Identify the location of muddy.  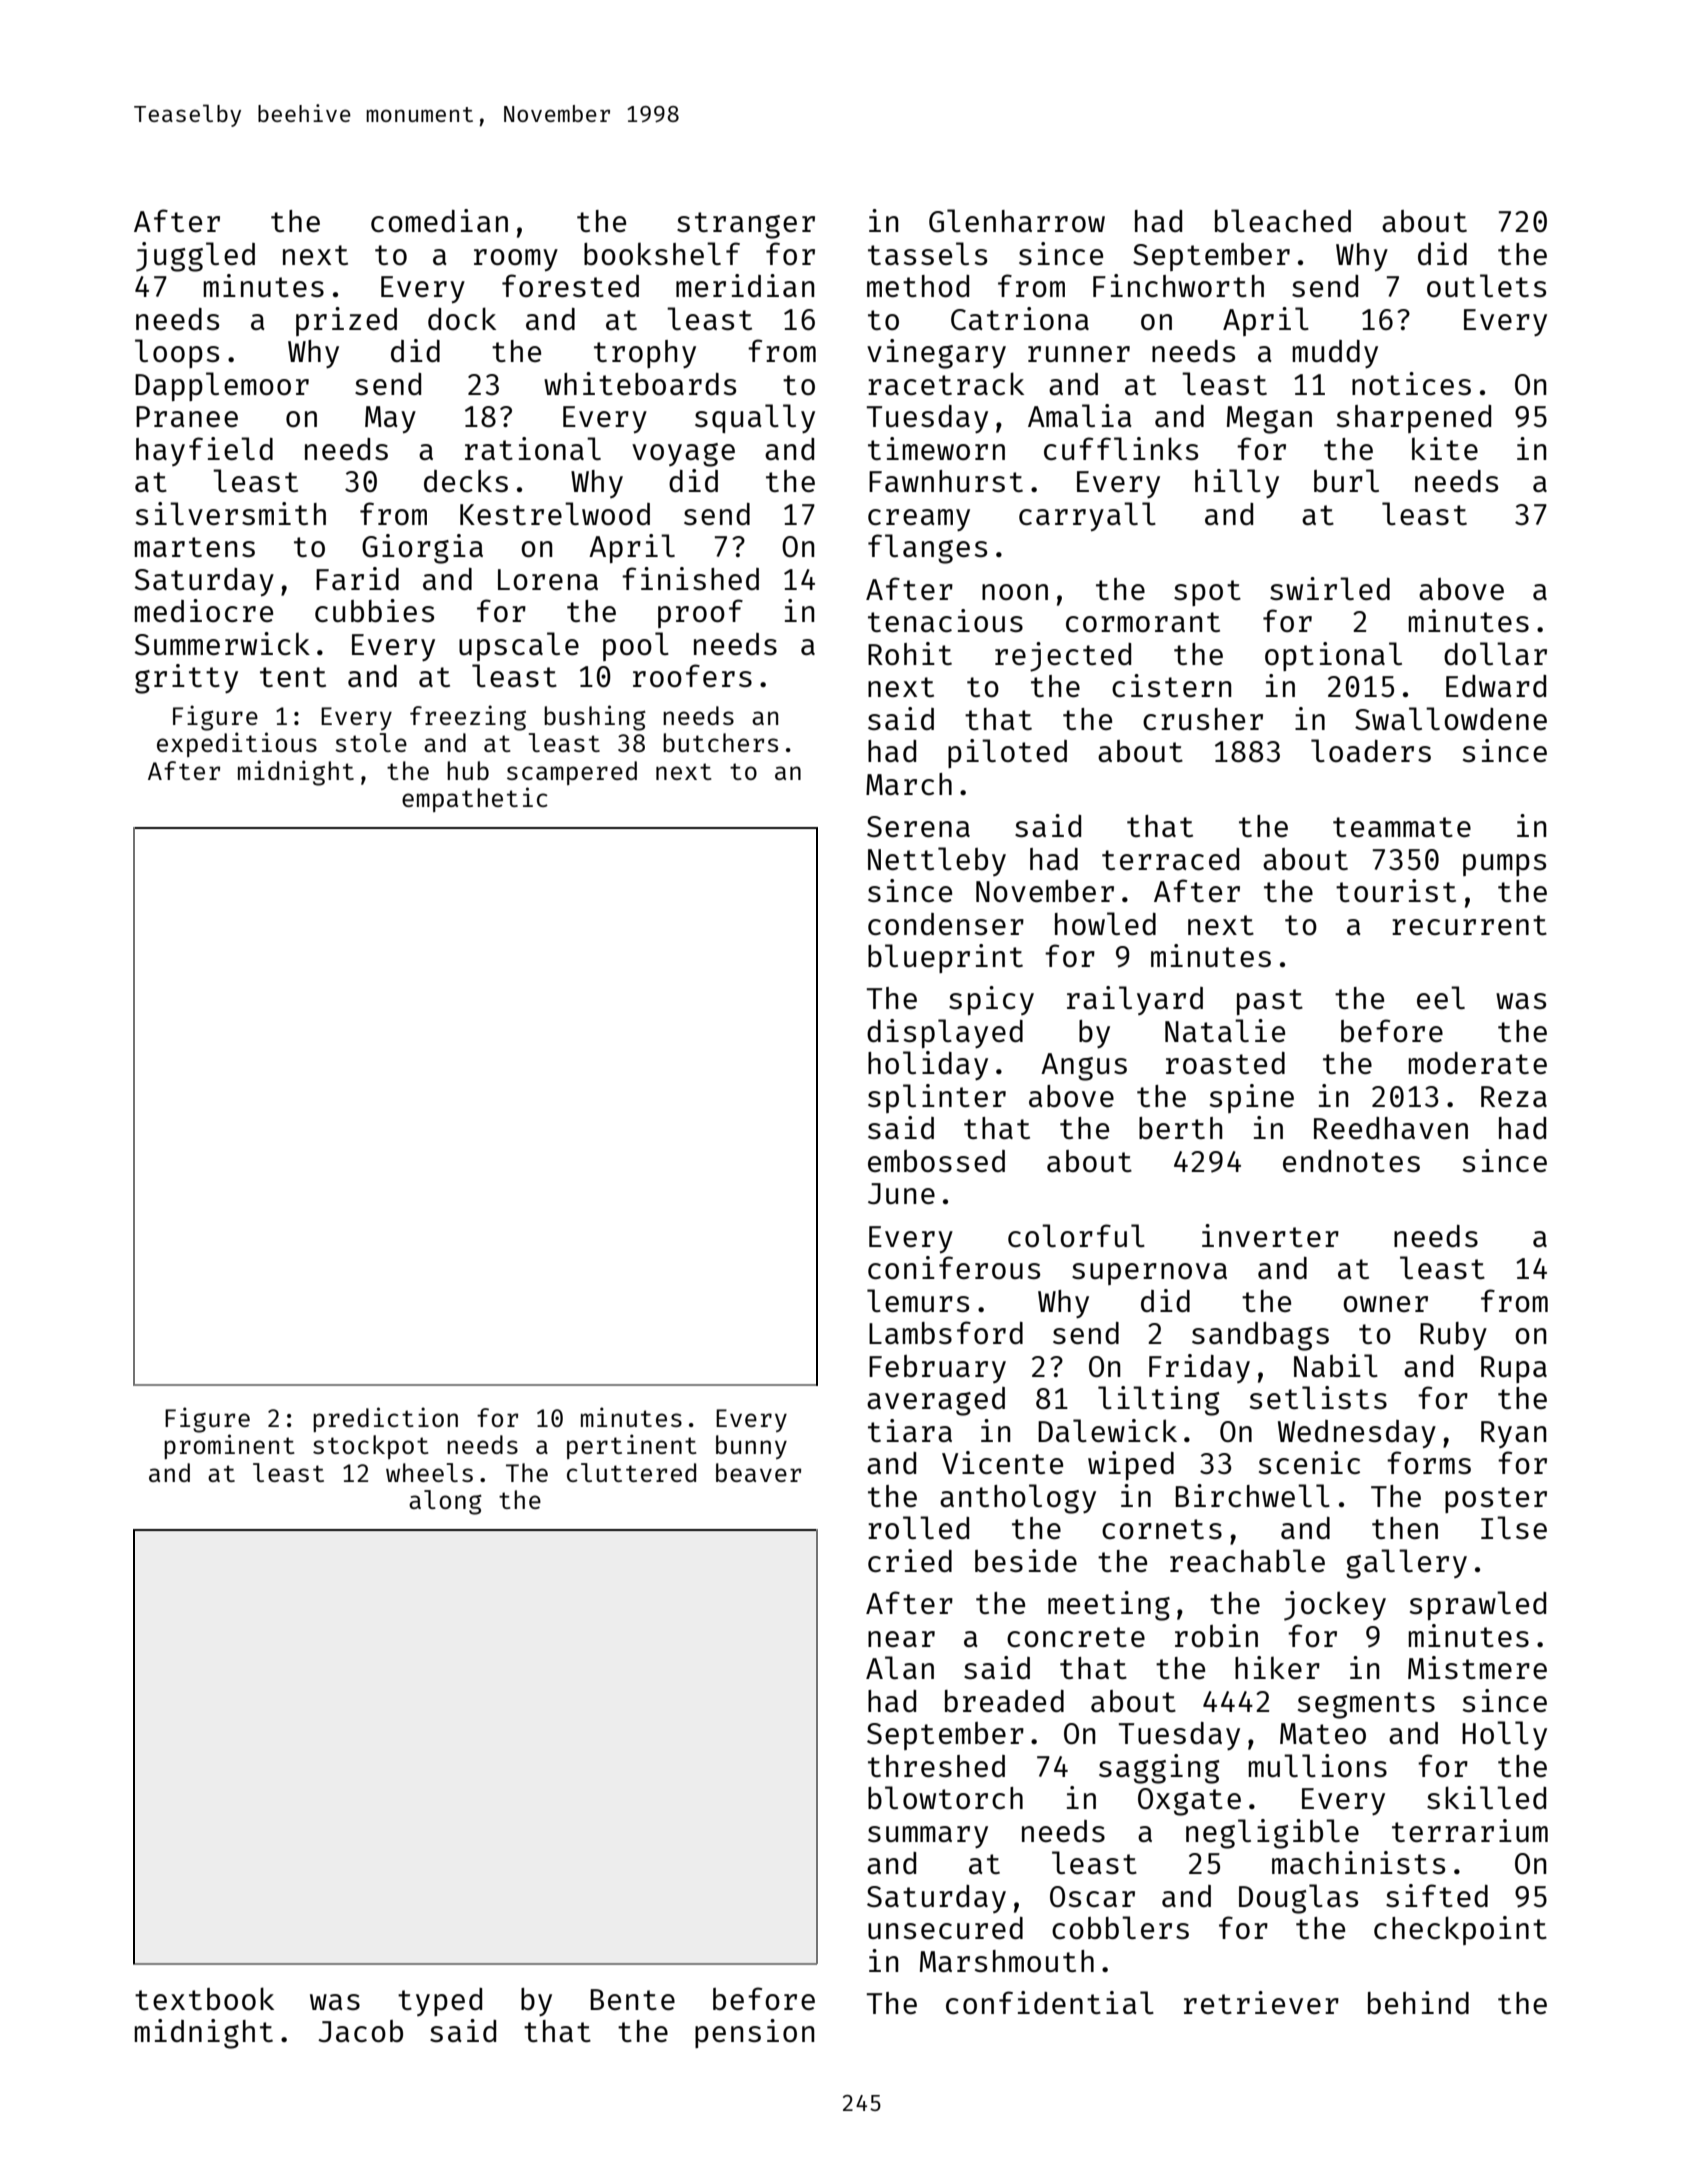
(1335, 354).
